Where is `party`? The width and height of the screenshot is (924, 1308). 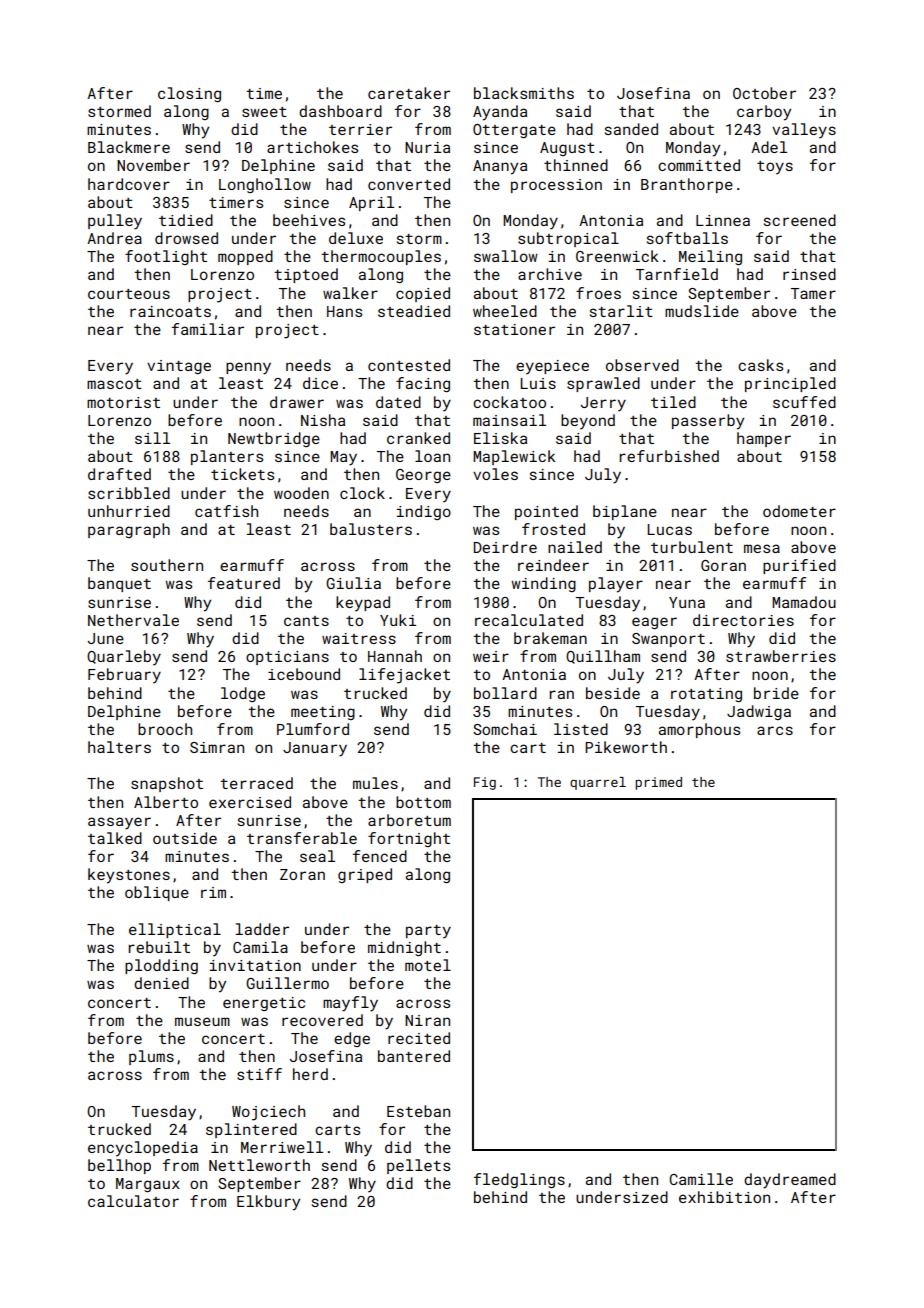
party is located at coordinates (428, 931).
